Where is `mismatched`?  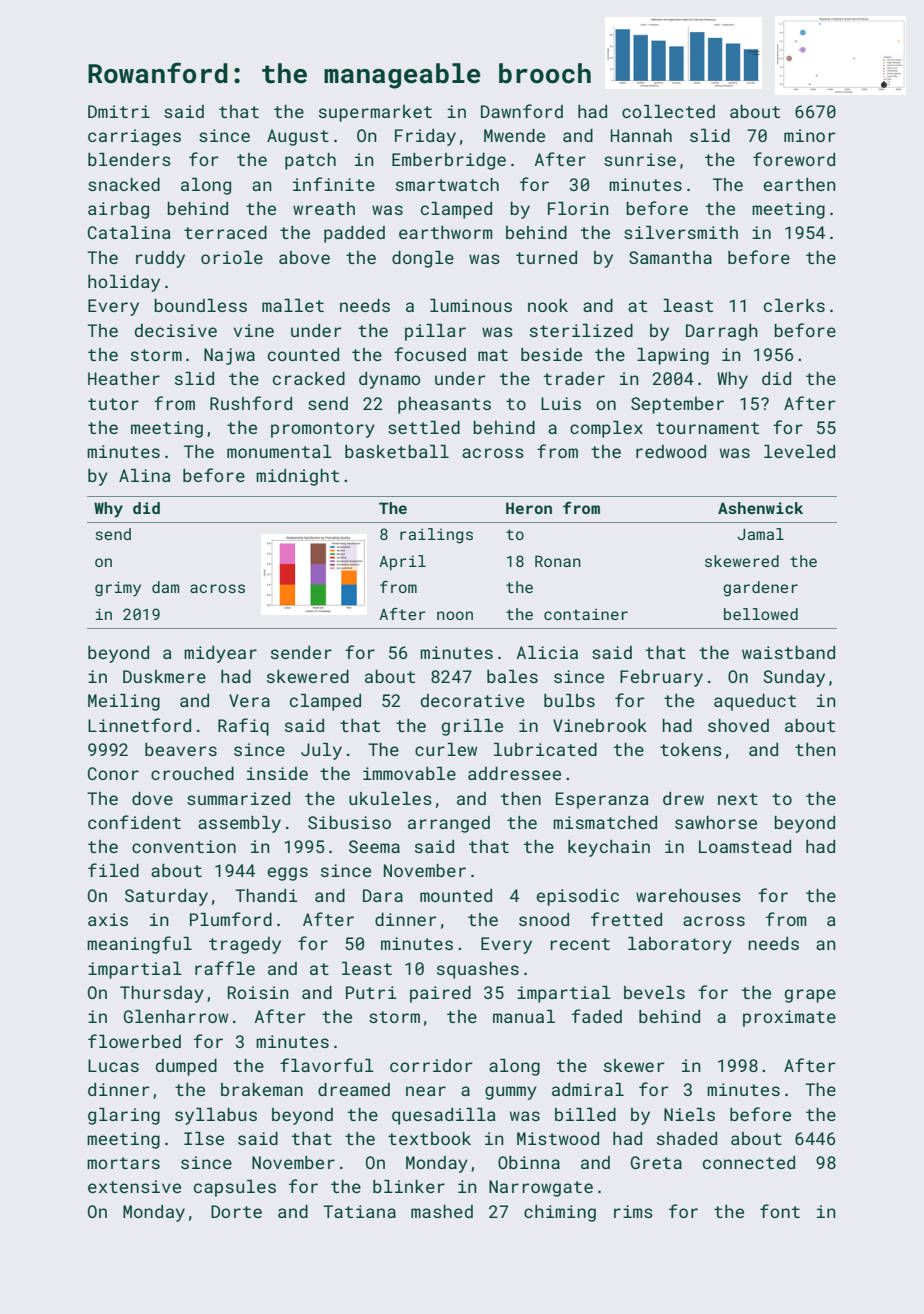 mismatched is located at coordinates (605, 822).
